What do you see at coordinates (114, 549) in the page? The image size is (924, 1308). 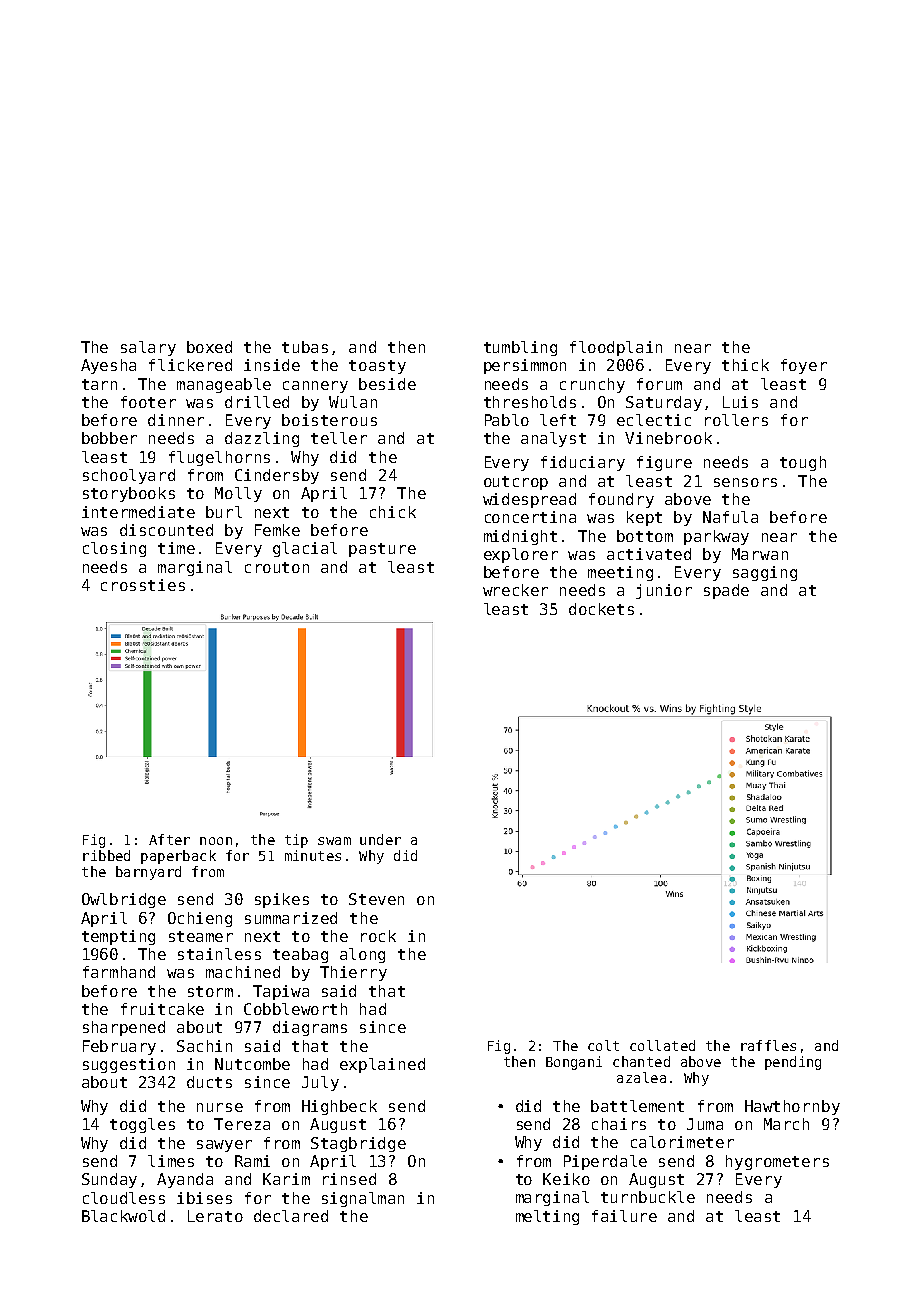 I see `closing` at bounding box center [114, 549].
